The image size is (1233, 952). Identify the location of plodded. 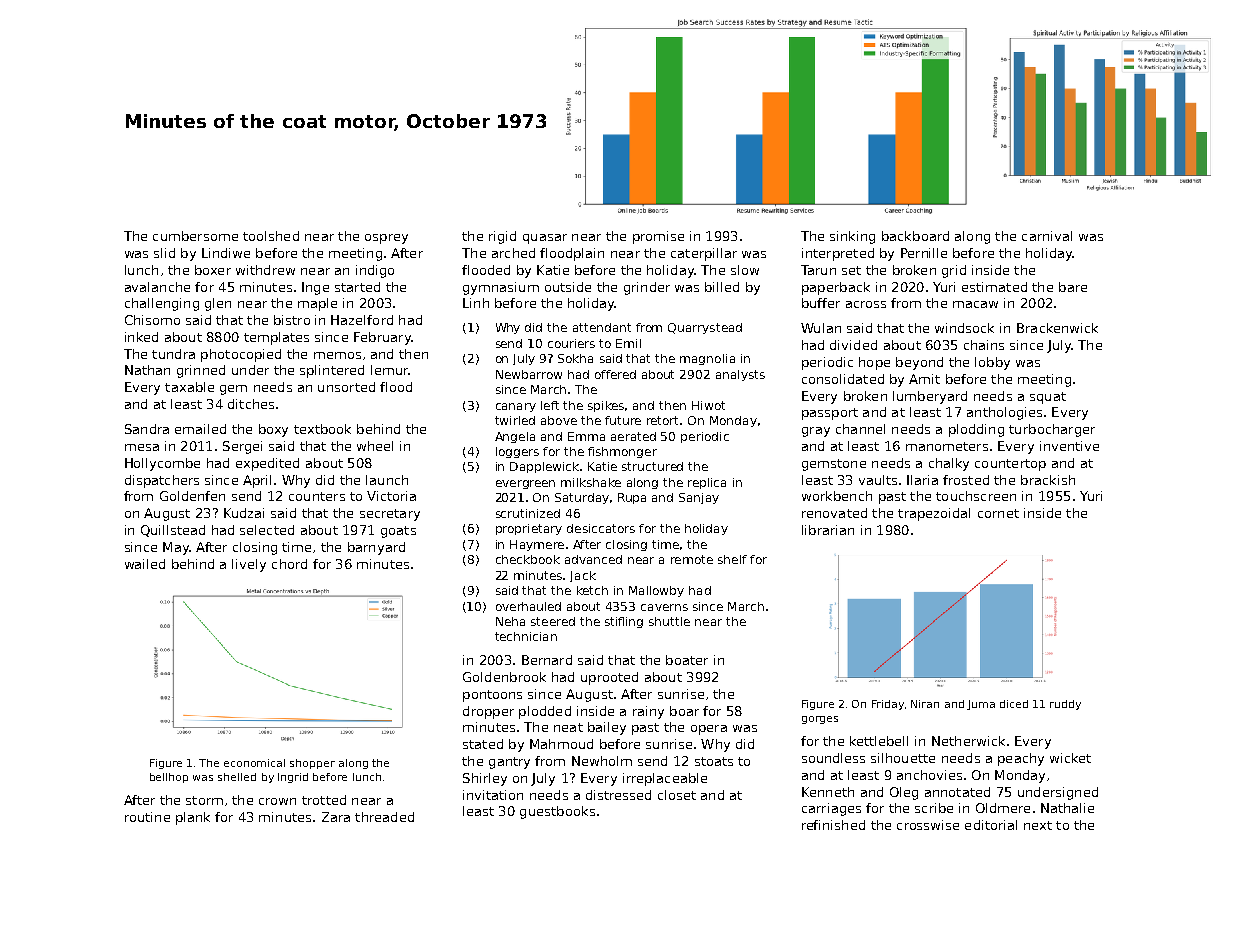
(545, 712).
